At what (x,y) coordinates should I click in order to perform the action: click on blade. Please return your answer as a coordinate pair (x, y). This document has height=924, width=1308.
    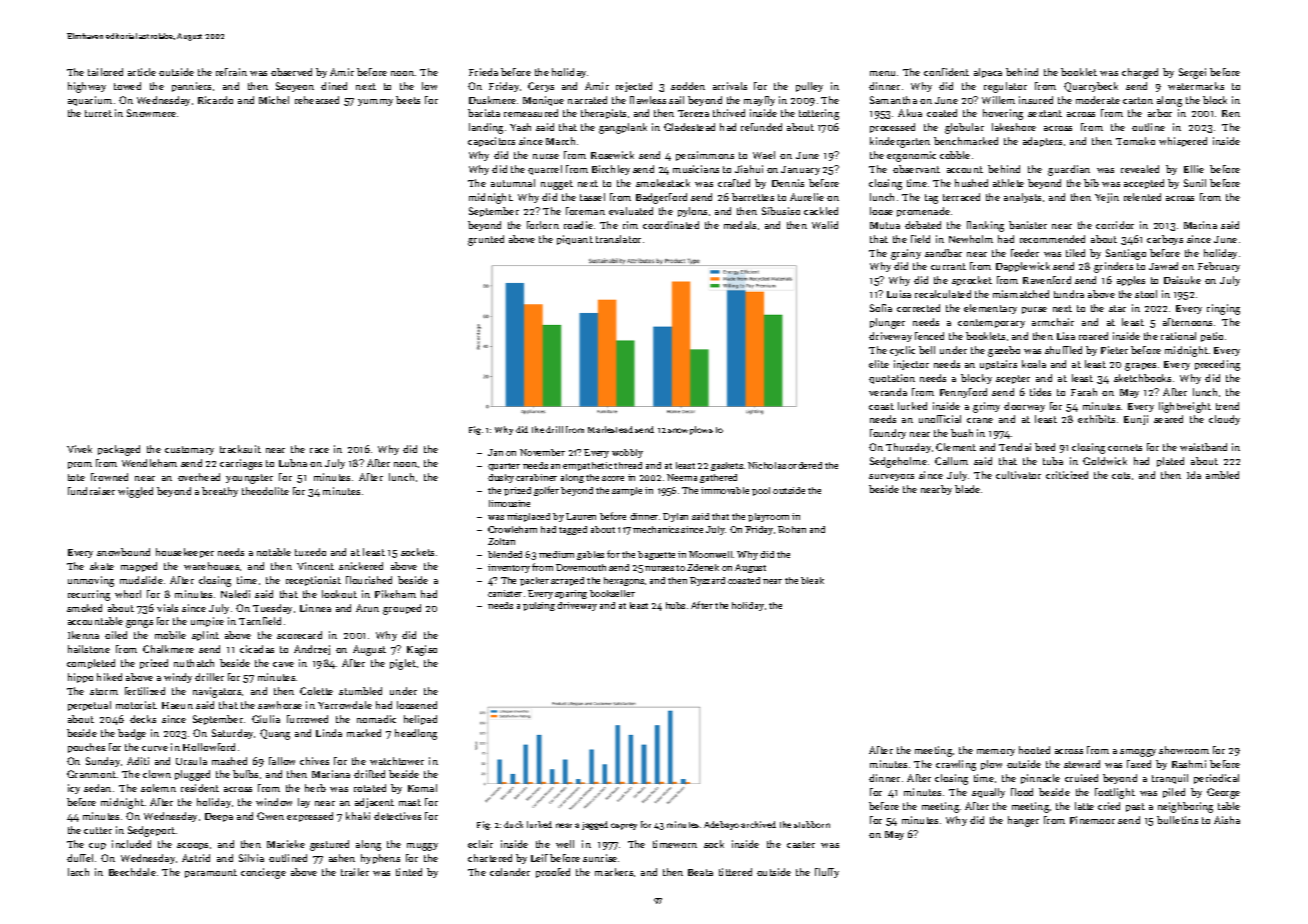
    Looking at the image, I should click on (967, 489).
